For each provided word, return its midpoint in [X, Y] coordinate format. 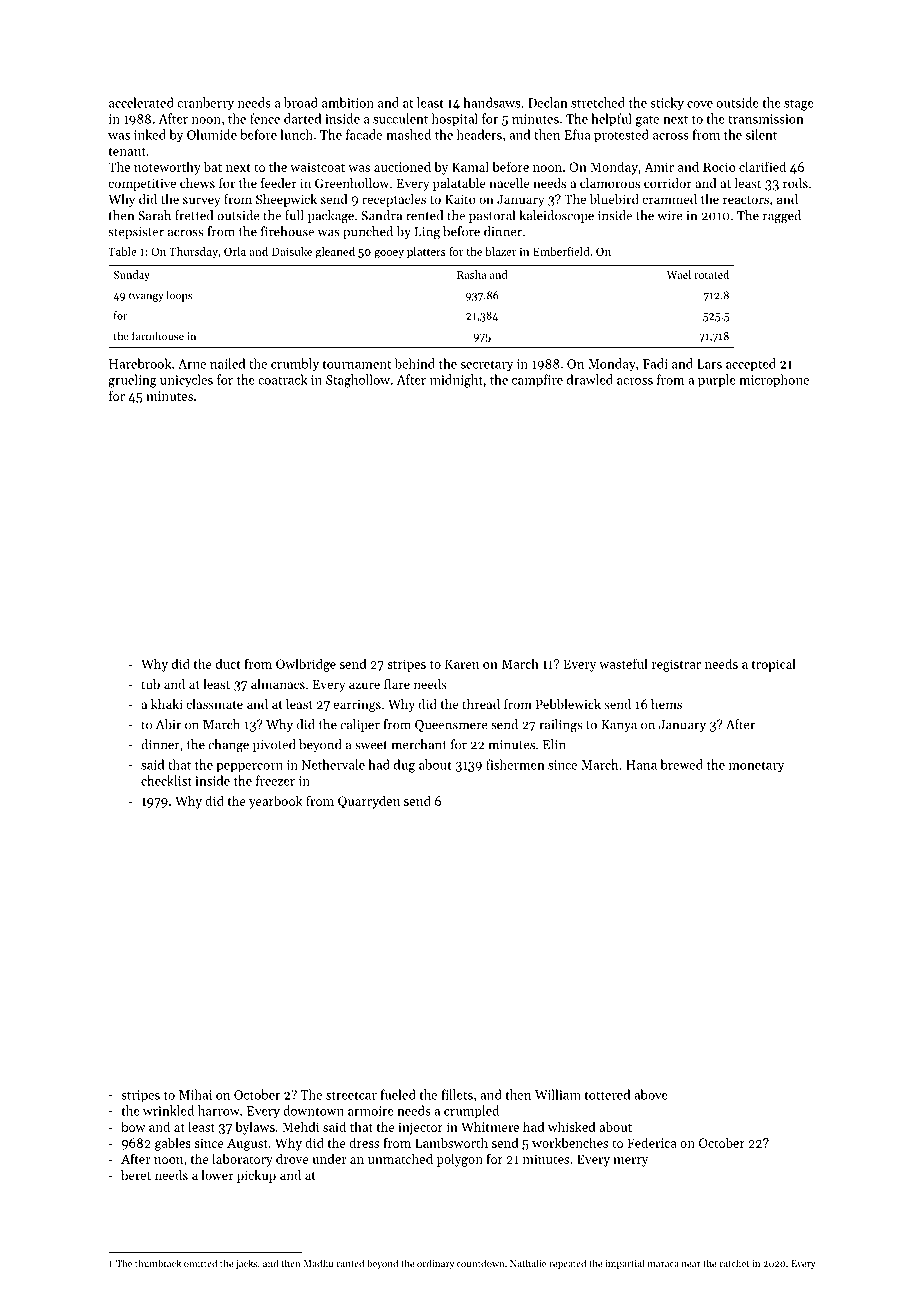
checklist [166, 780]
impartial [624, 1264]
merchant [419, 744]
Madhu [318, 1263]
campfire [537, 381]
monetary [756, 767]
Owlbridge [306, 665]
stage [799, 105]
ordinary [435, 1264]
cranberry [205, 104]
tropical [773, 665]
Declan [548, 102]
